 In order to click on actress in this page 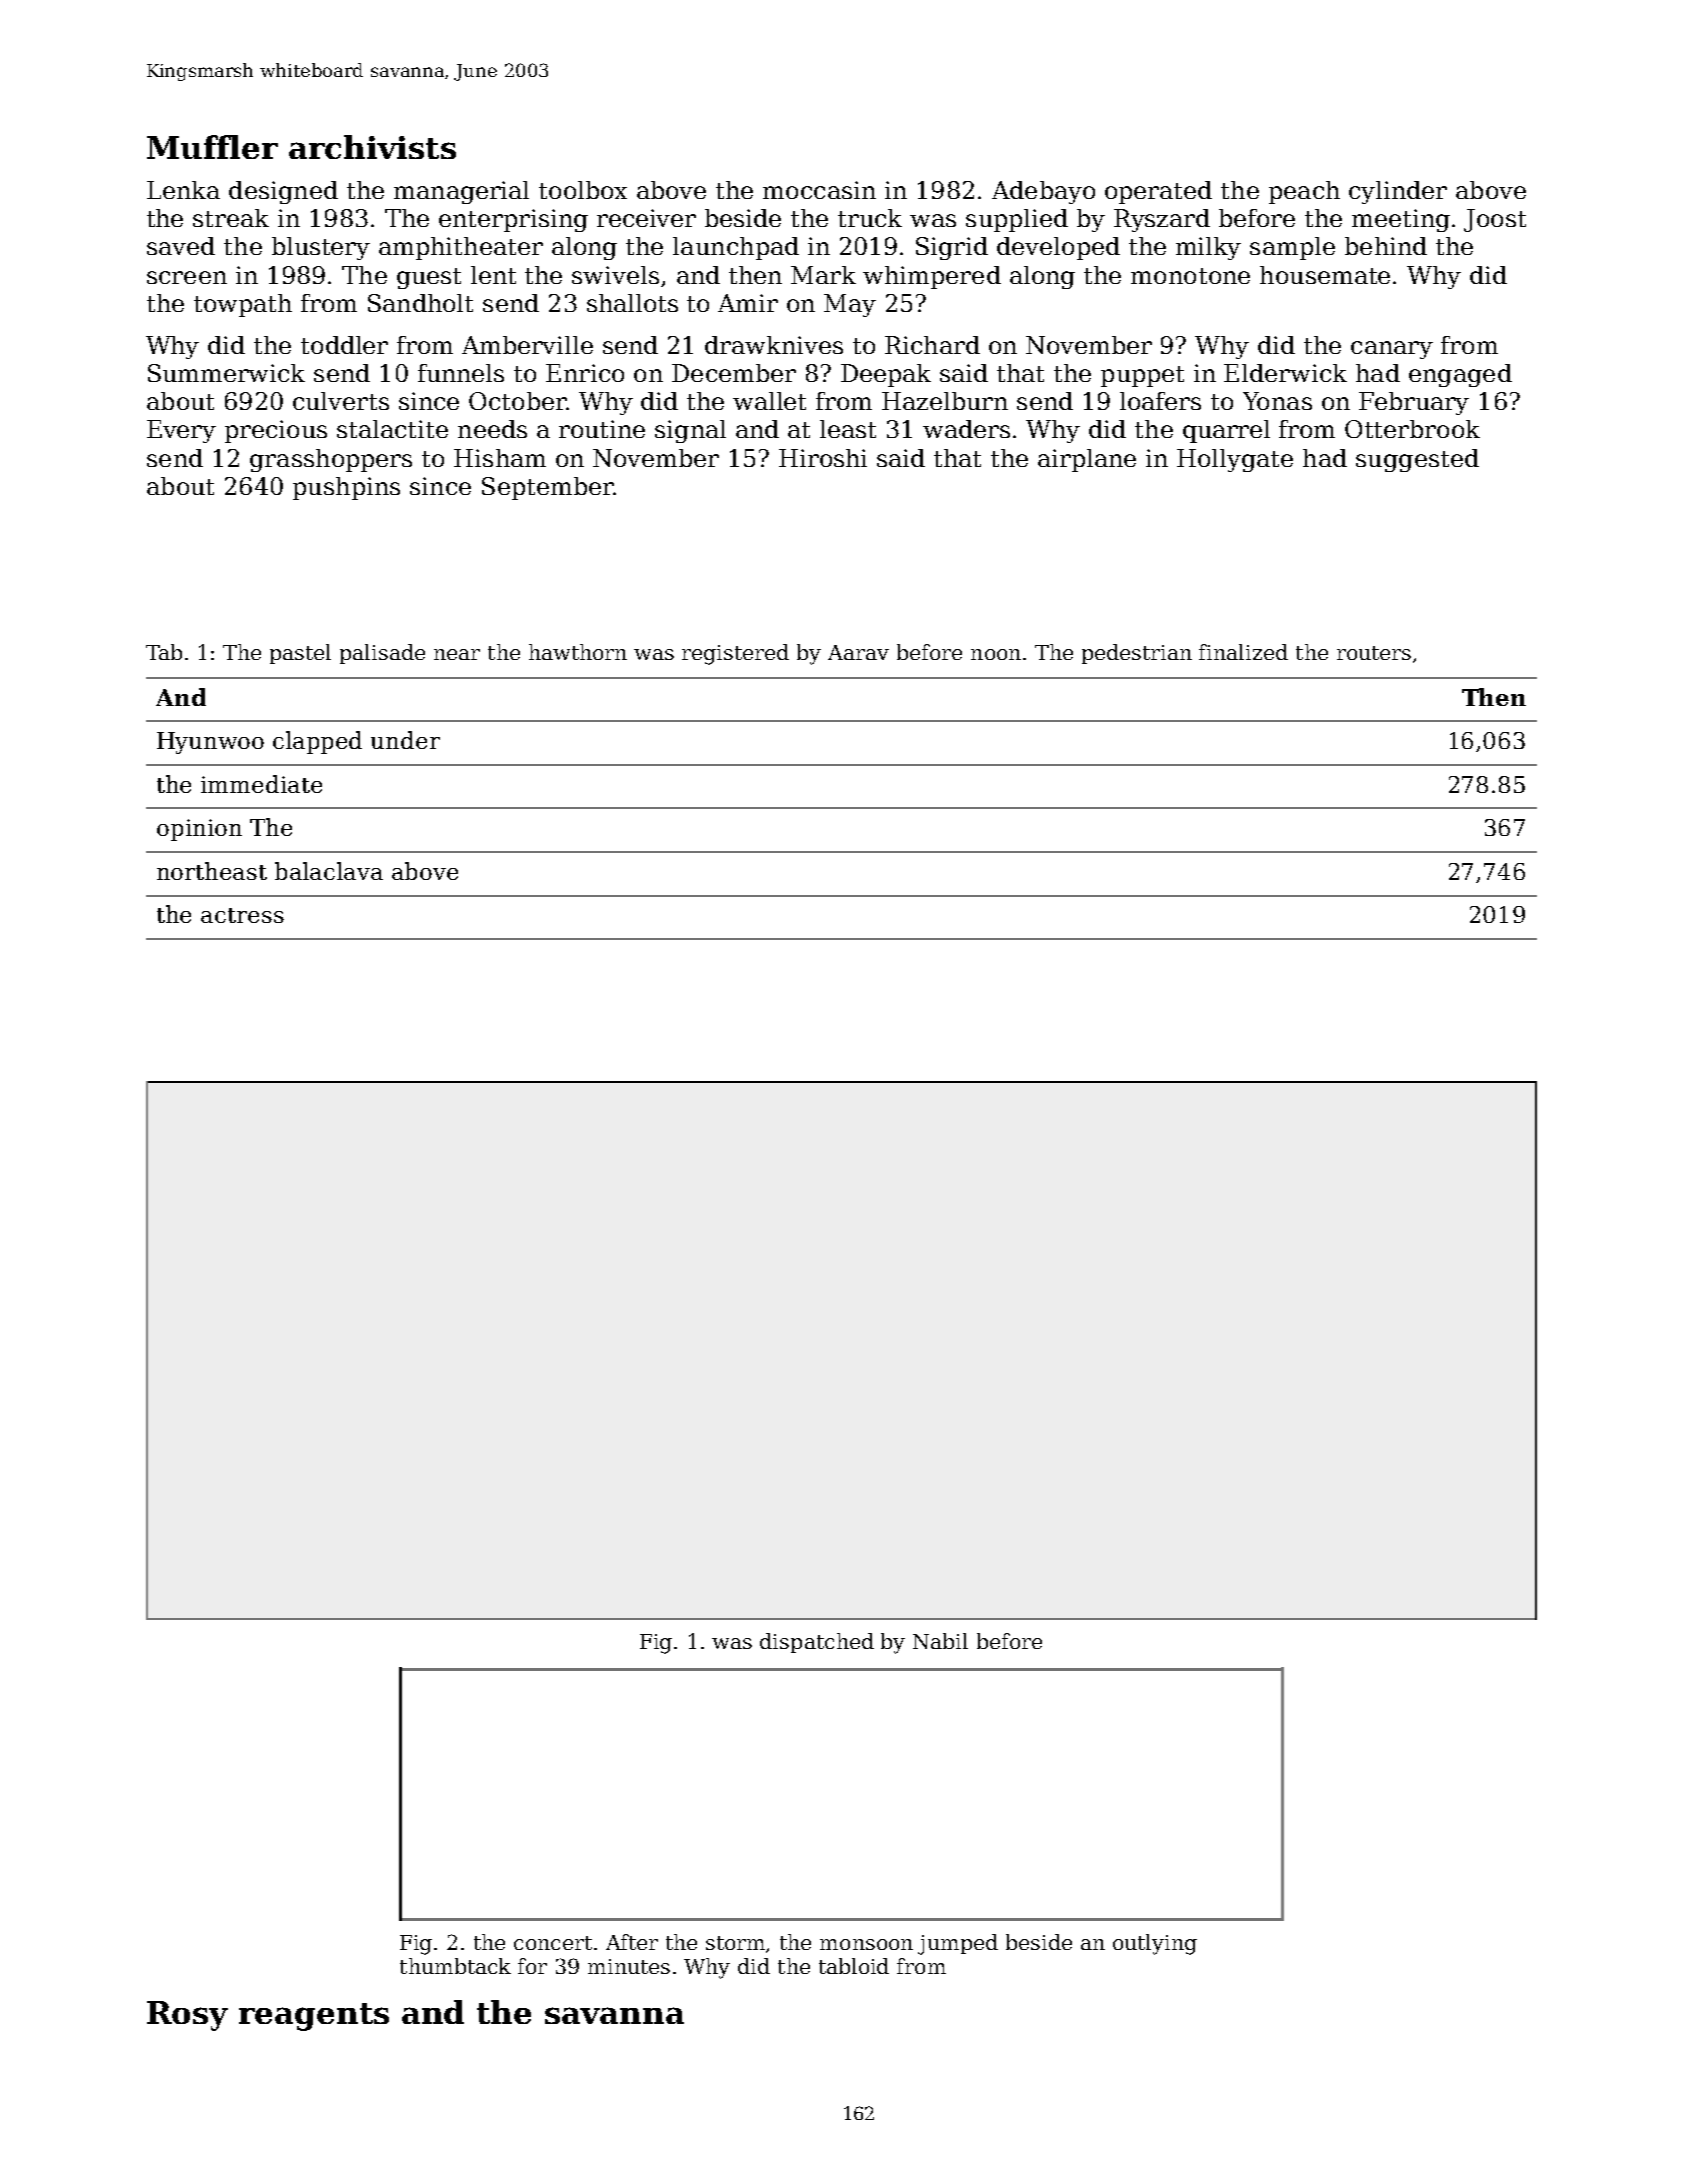, I will do `click(242, 915)`.
